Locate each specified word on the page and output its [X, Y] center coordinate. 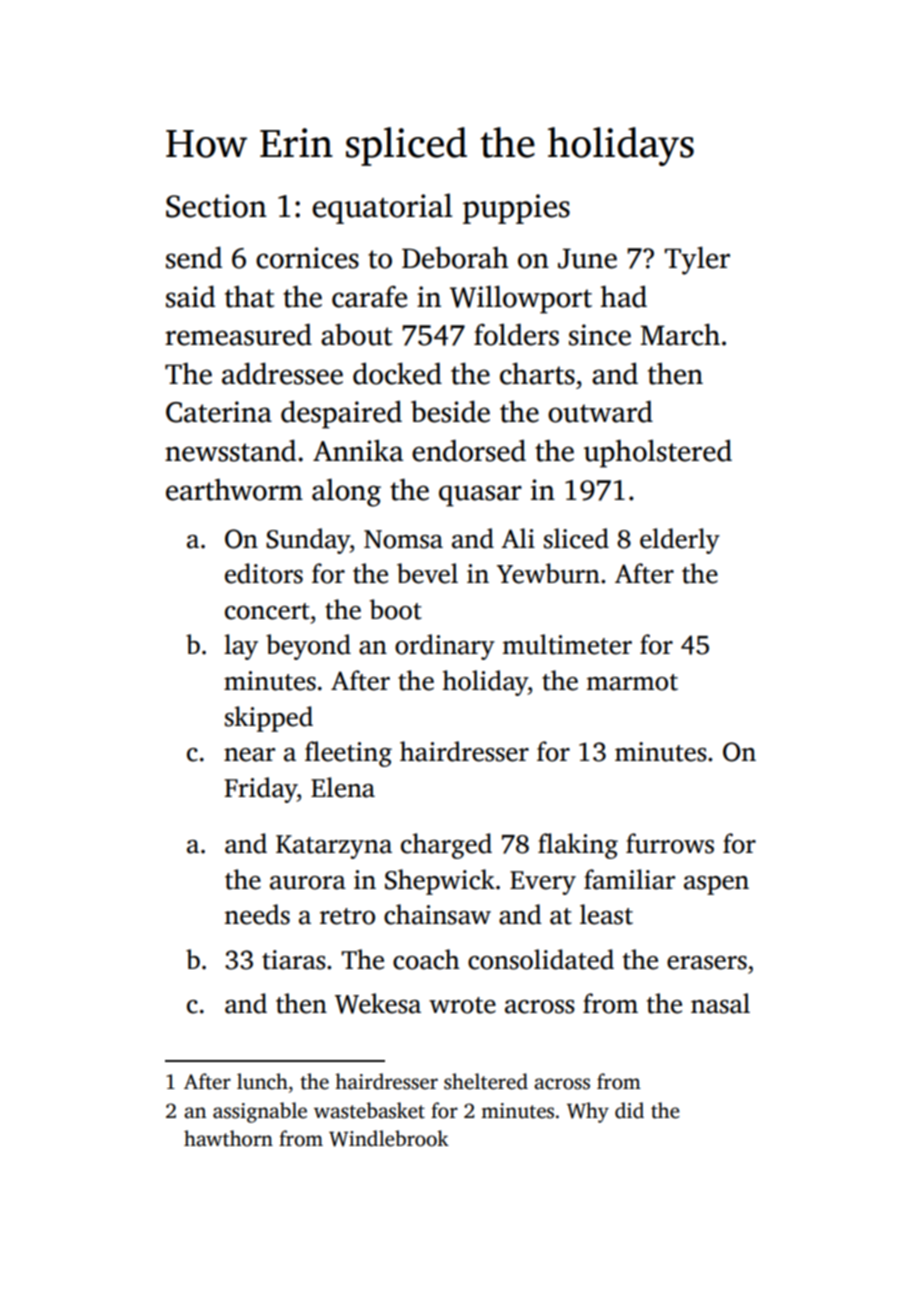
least [606, 914]
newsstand [230, 450]
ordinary [445, 647]
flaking [578, 846]
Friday [260, 790]
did [629, 1110]
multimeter [567, 644]
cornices [307, 258]
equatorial [382, 208]
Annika [358, 451]
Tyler [697, 260]
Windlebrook [389, 1138]
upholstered [658, 454]
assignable [260, 1112]
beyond [308, 647]
